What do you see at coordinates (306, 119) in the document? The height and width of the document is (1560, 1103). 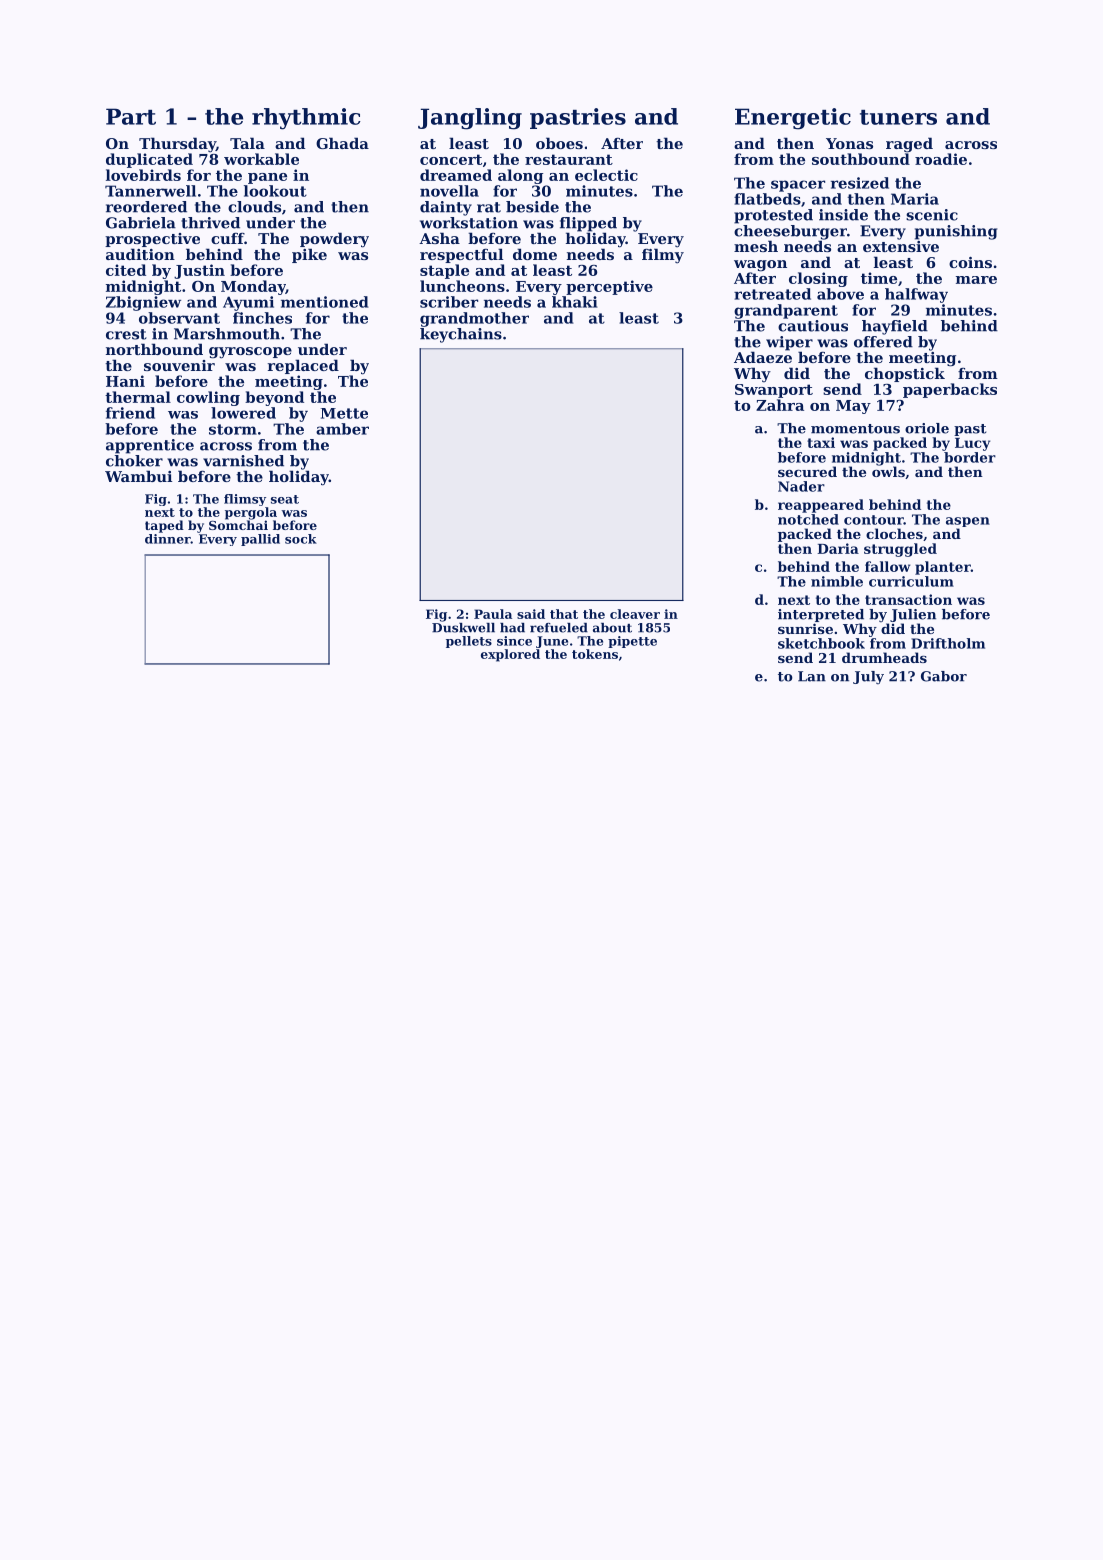 I see `rhythmic` at bounding box center [306, 119].
